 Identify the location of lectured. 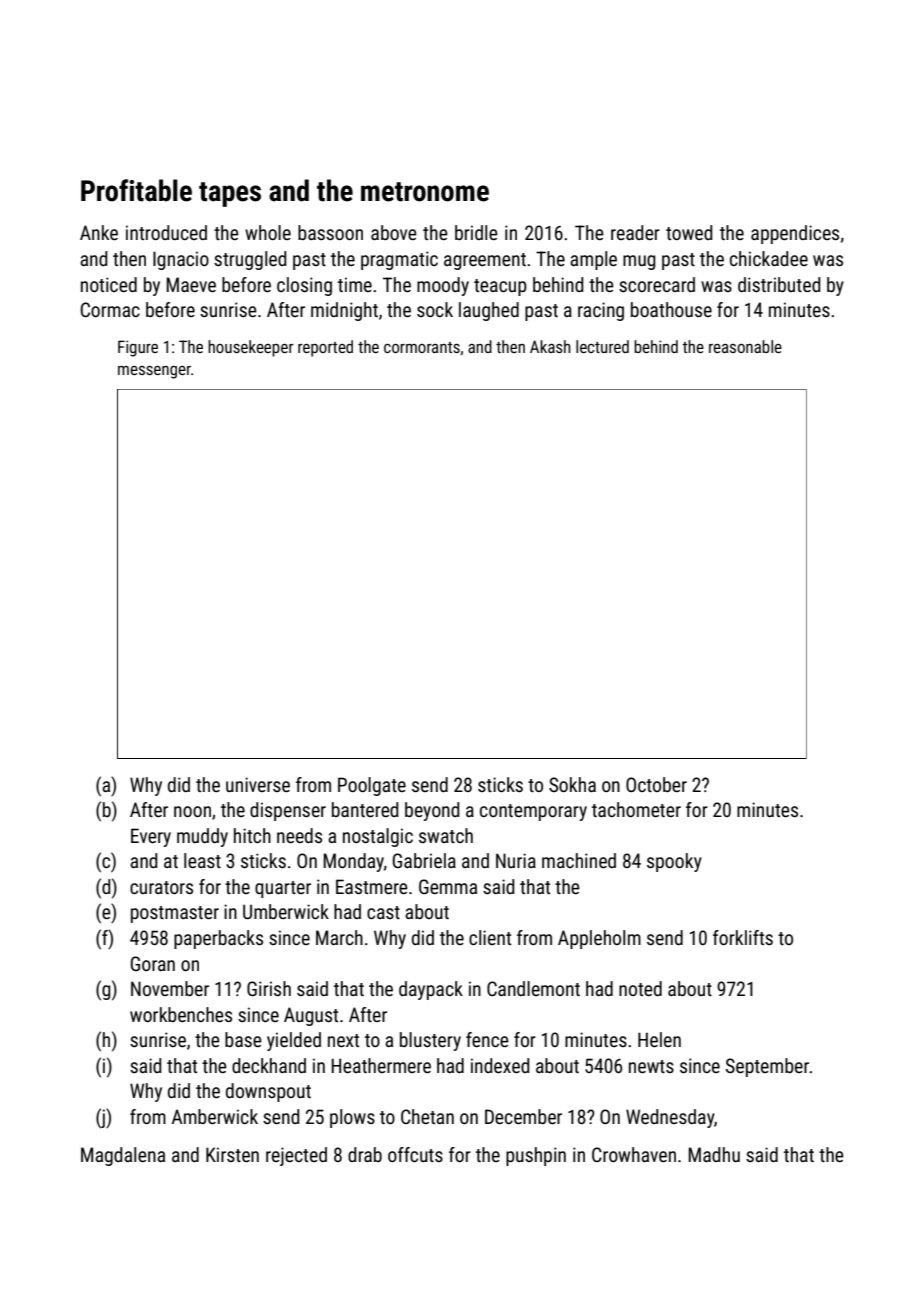
(602, 346).
